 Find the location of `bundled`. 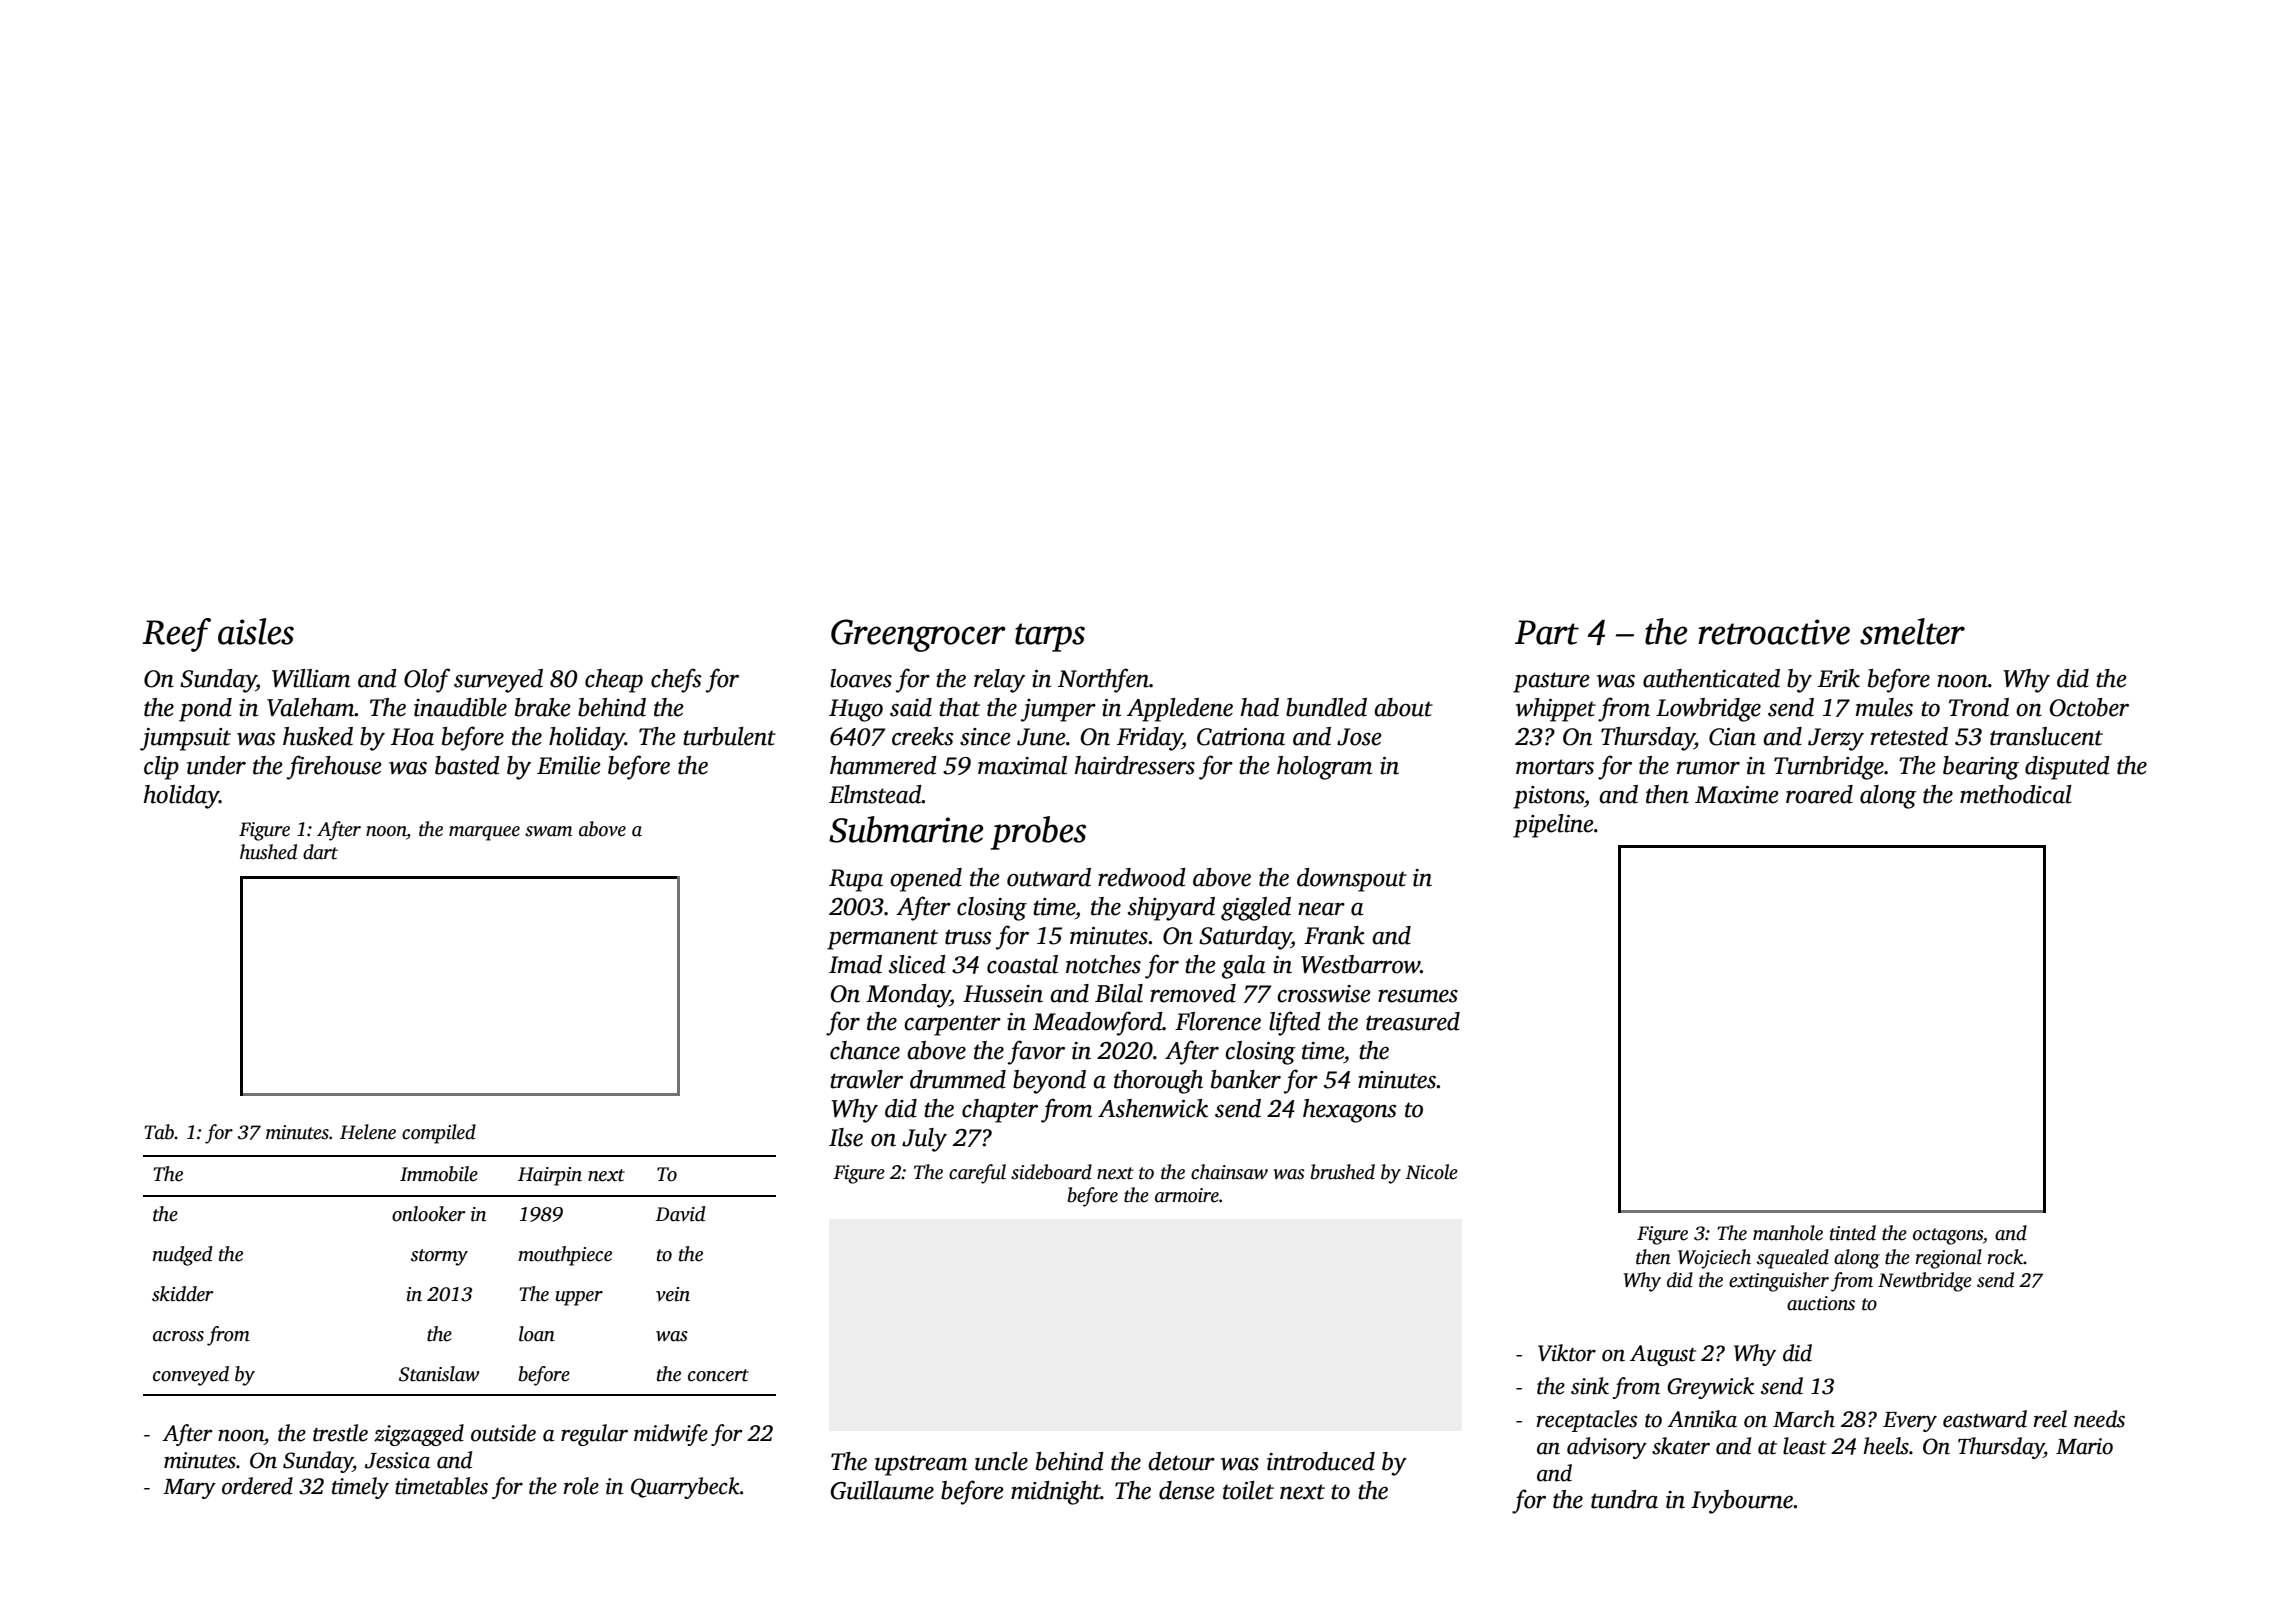

bundled is located at coordinates (1326, 707).
